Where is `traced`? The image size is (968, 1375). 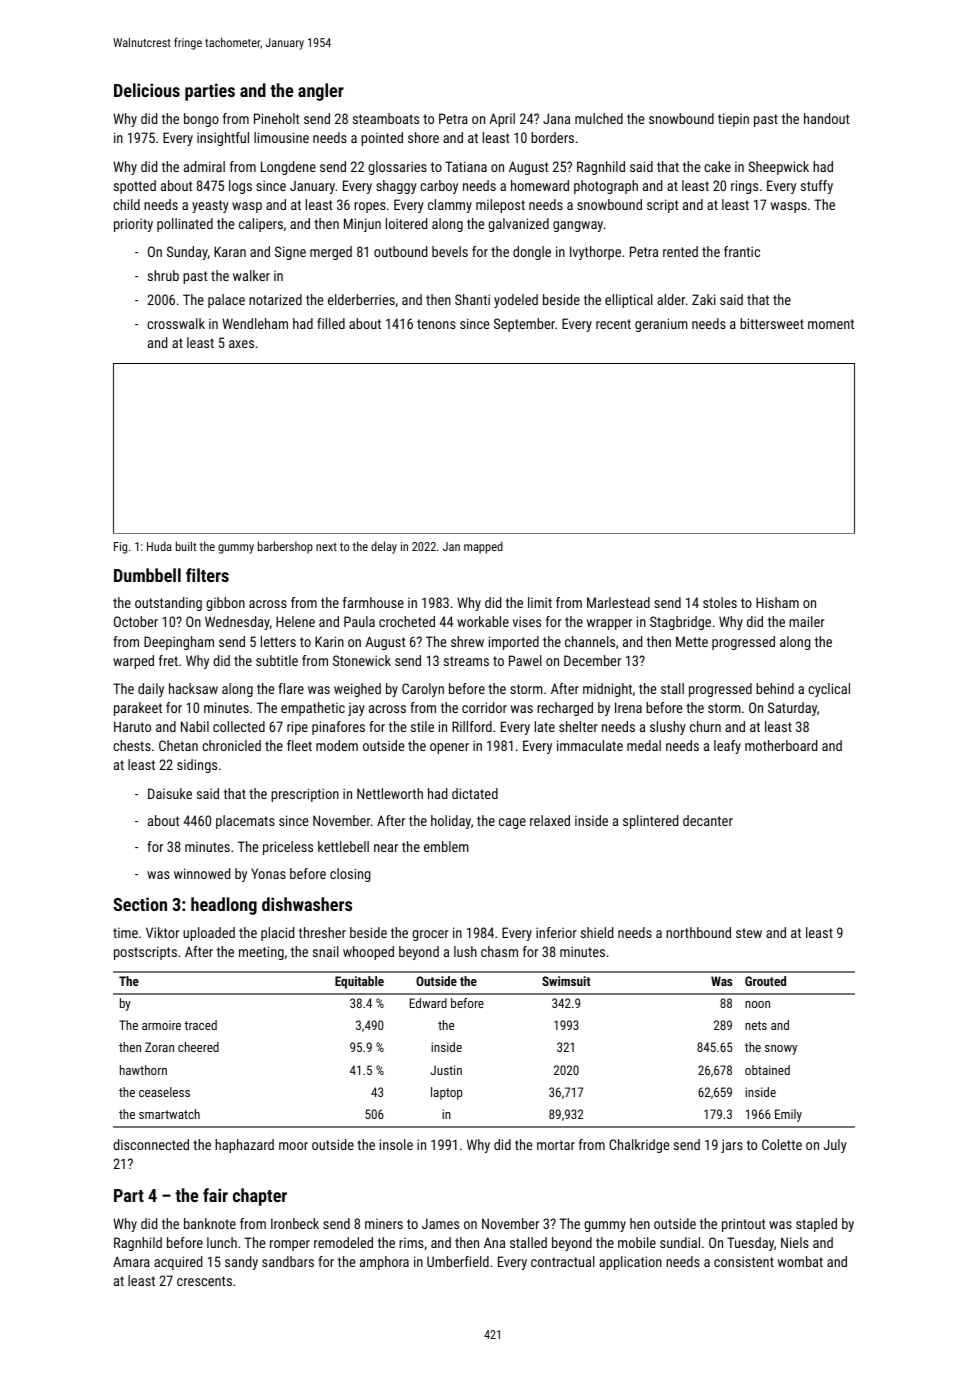
traced is located at coordinates (200, 1025).
